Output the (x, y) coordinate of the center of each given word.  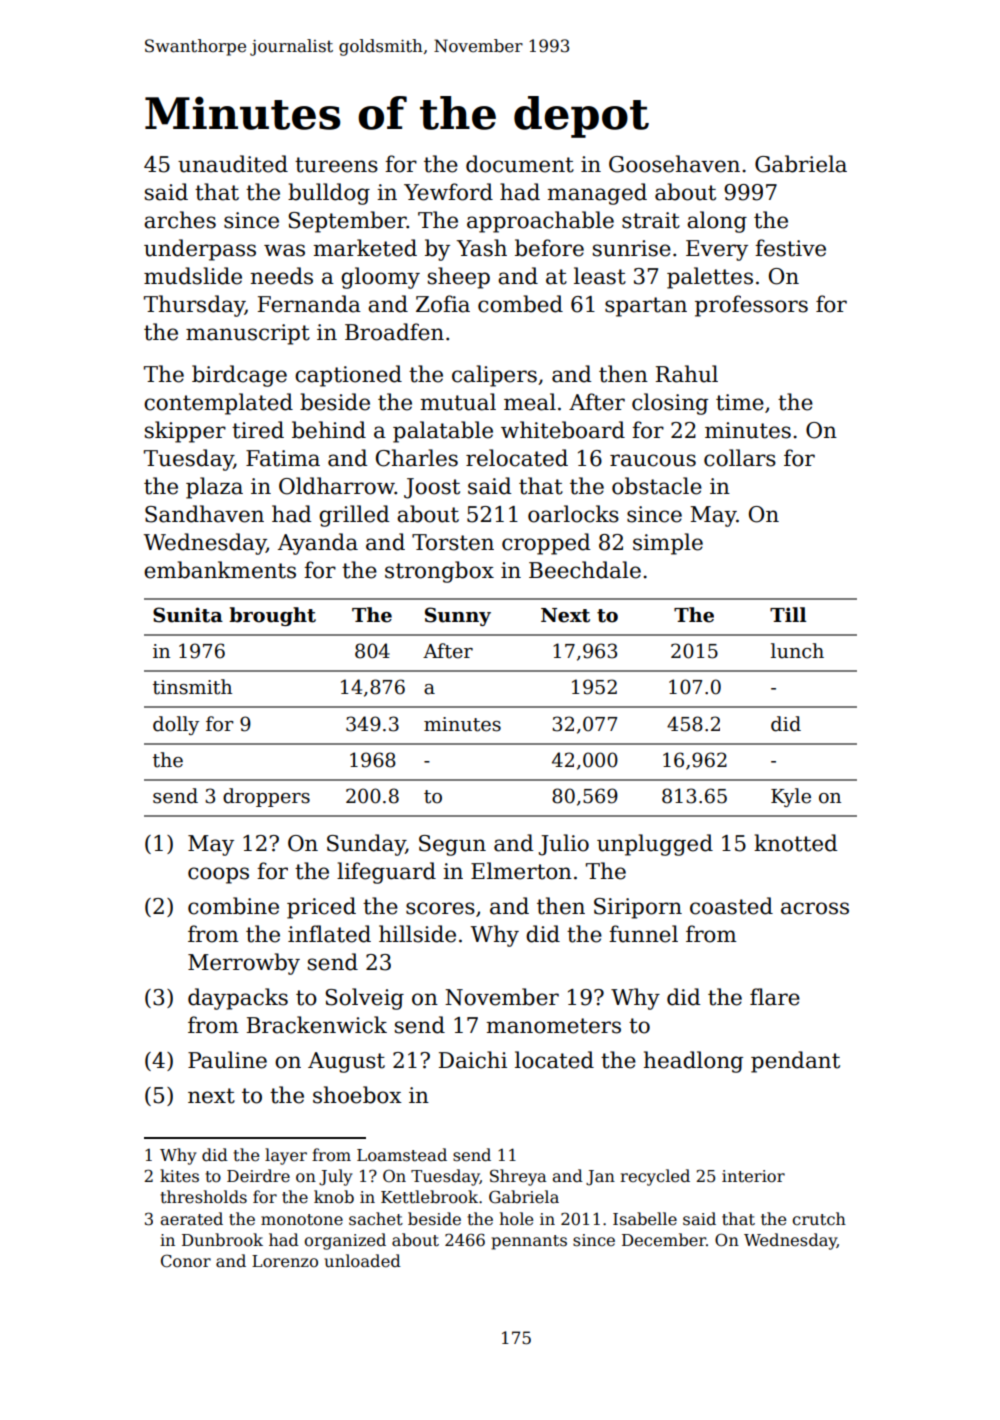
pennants (529, 1242)
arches (180, 220)
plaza (214, 488)
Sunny (458, 616)
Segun (452, 845)
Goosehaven (674, 164)
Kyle (791, 797)
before (549, 248)
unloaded (362, 1261)
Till (788, 614)
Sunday (366, 845)
